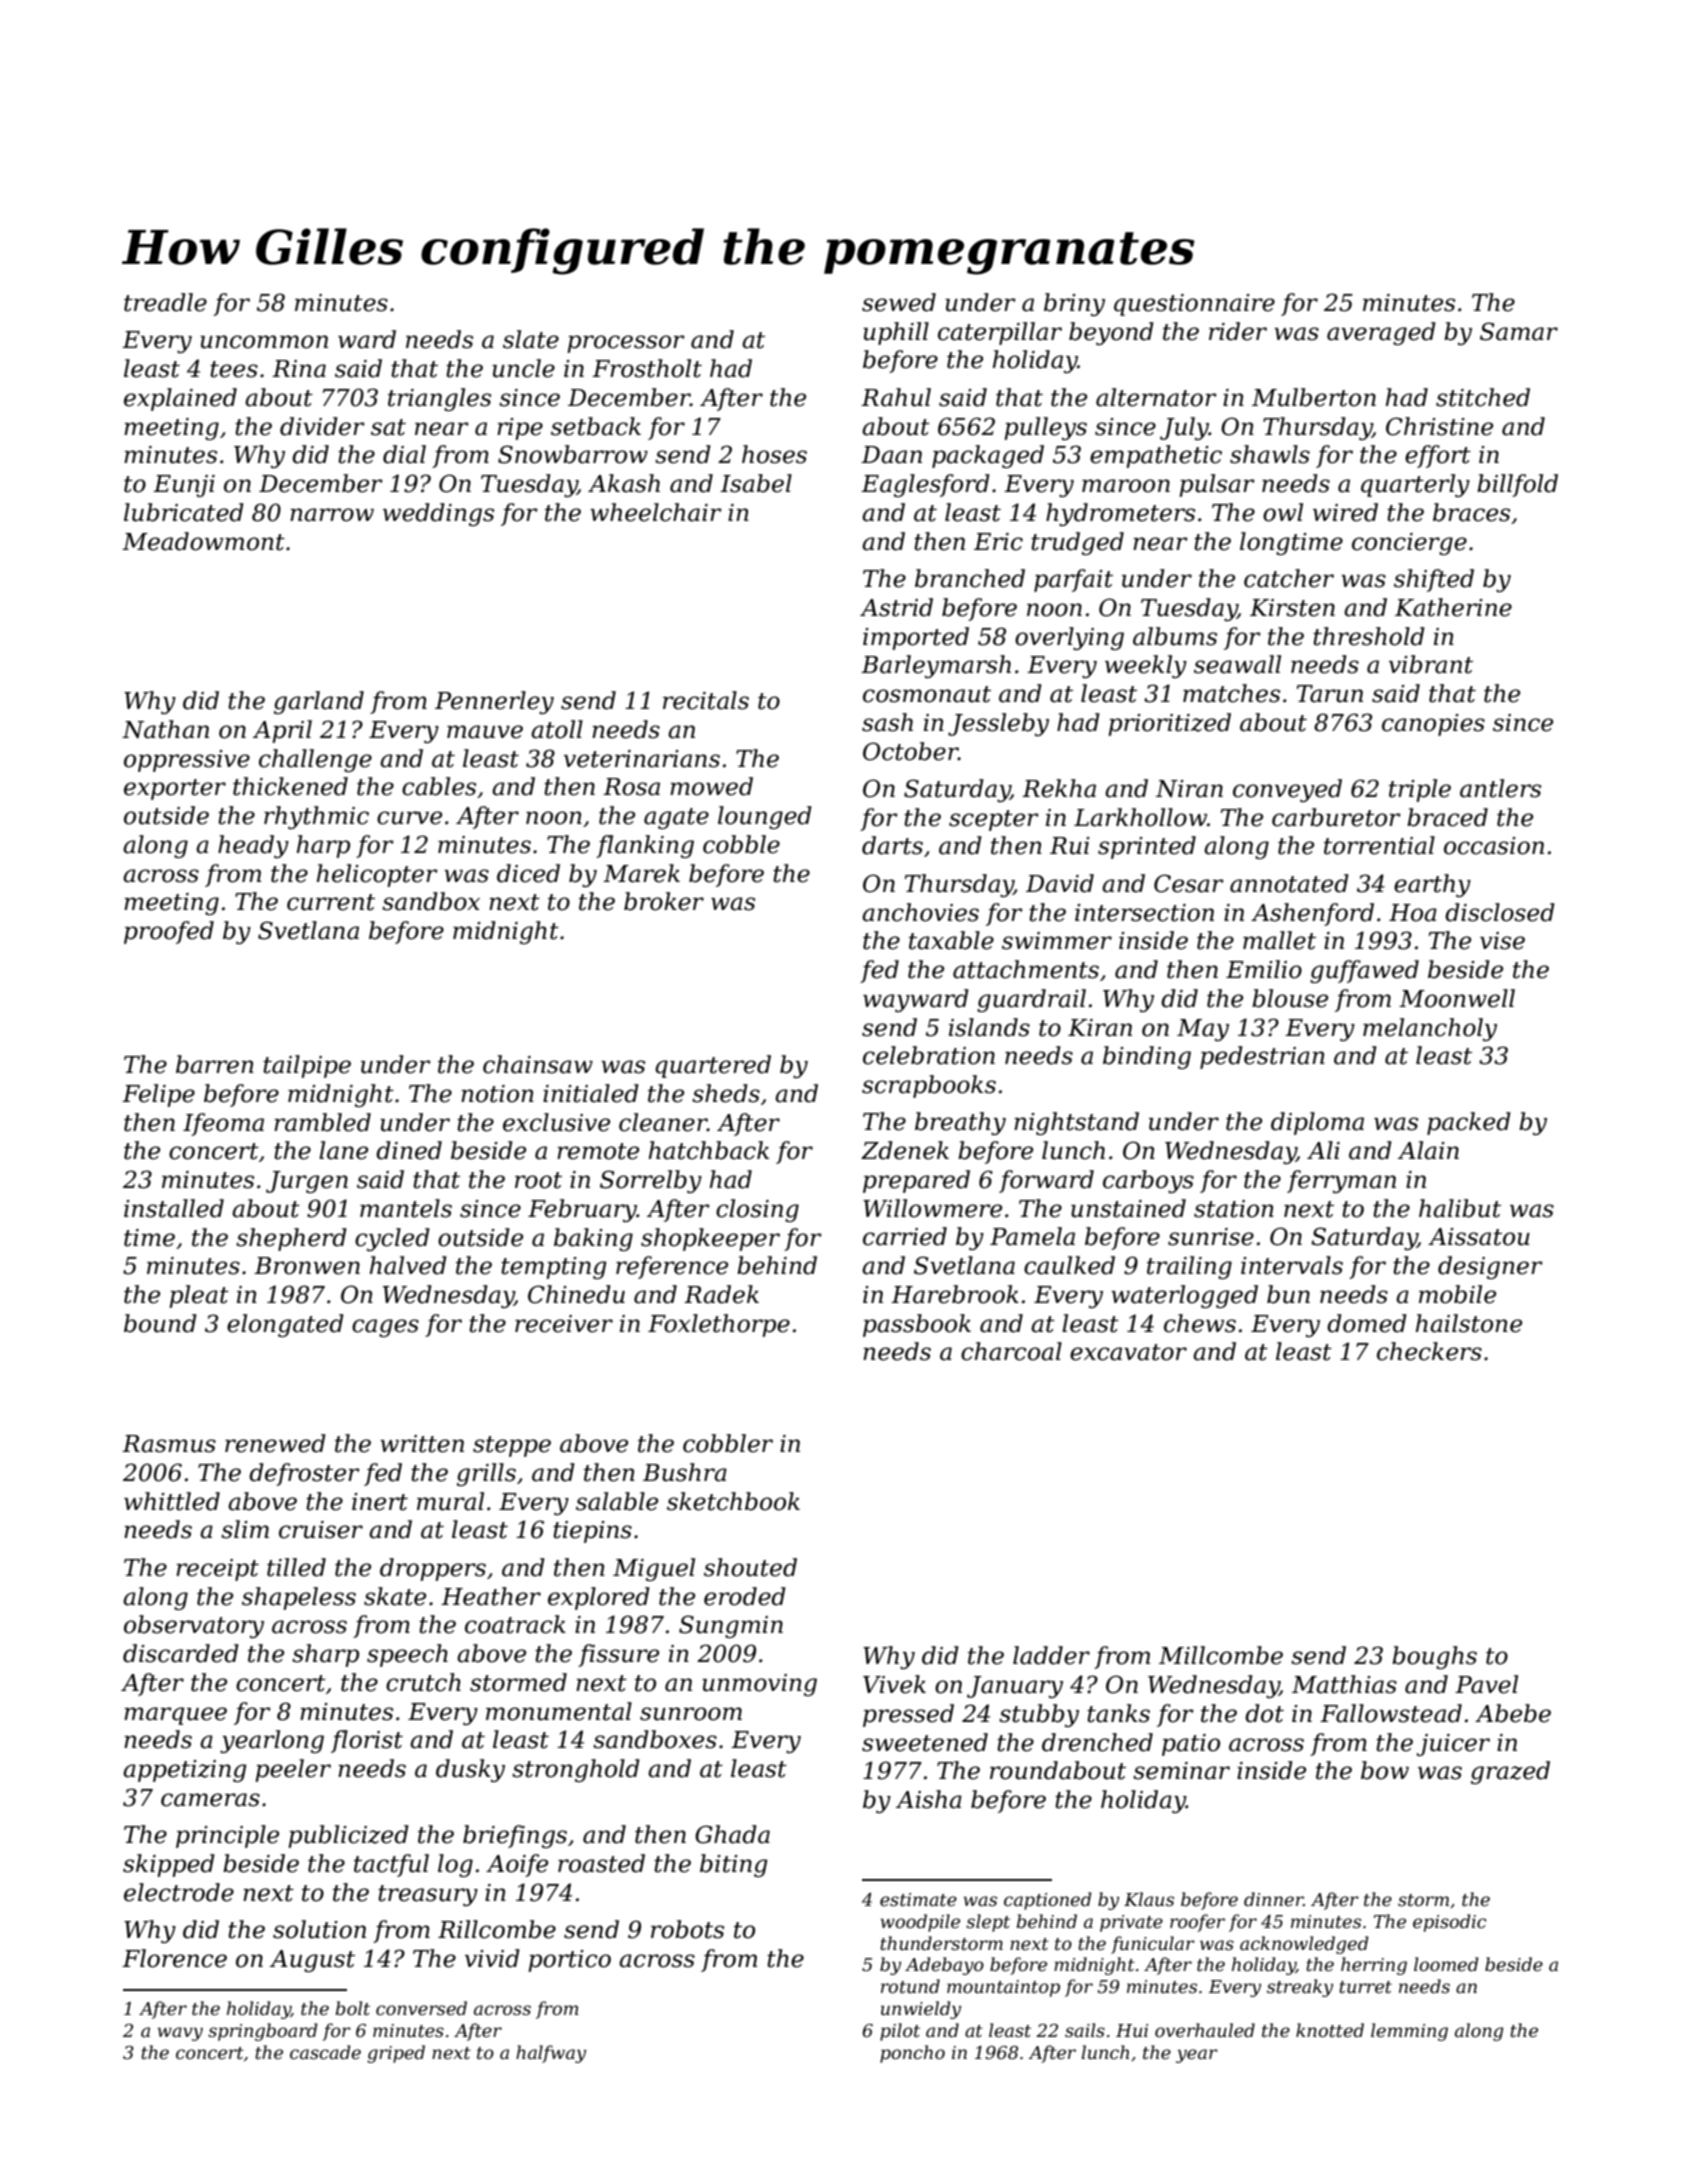 This screenshot has width=1683, height=2178. What do you see at coordinates (1429, 1351) in the screenshot?
I see `checkers` at bounding box center [1429, 1351].
